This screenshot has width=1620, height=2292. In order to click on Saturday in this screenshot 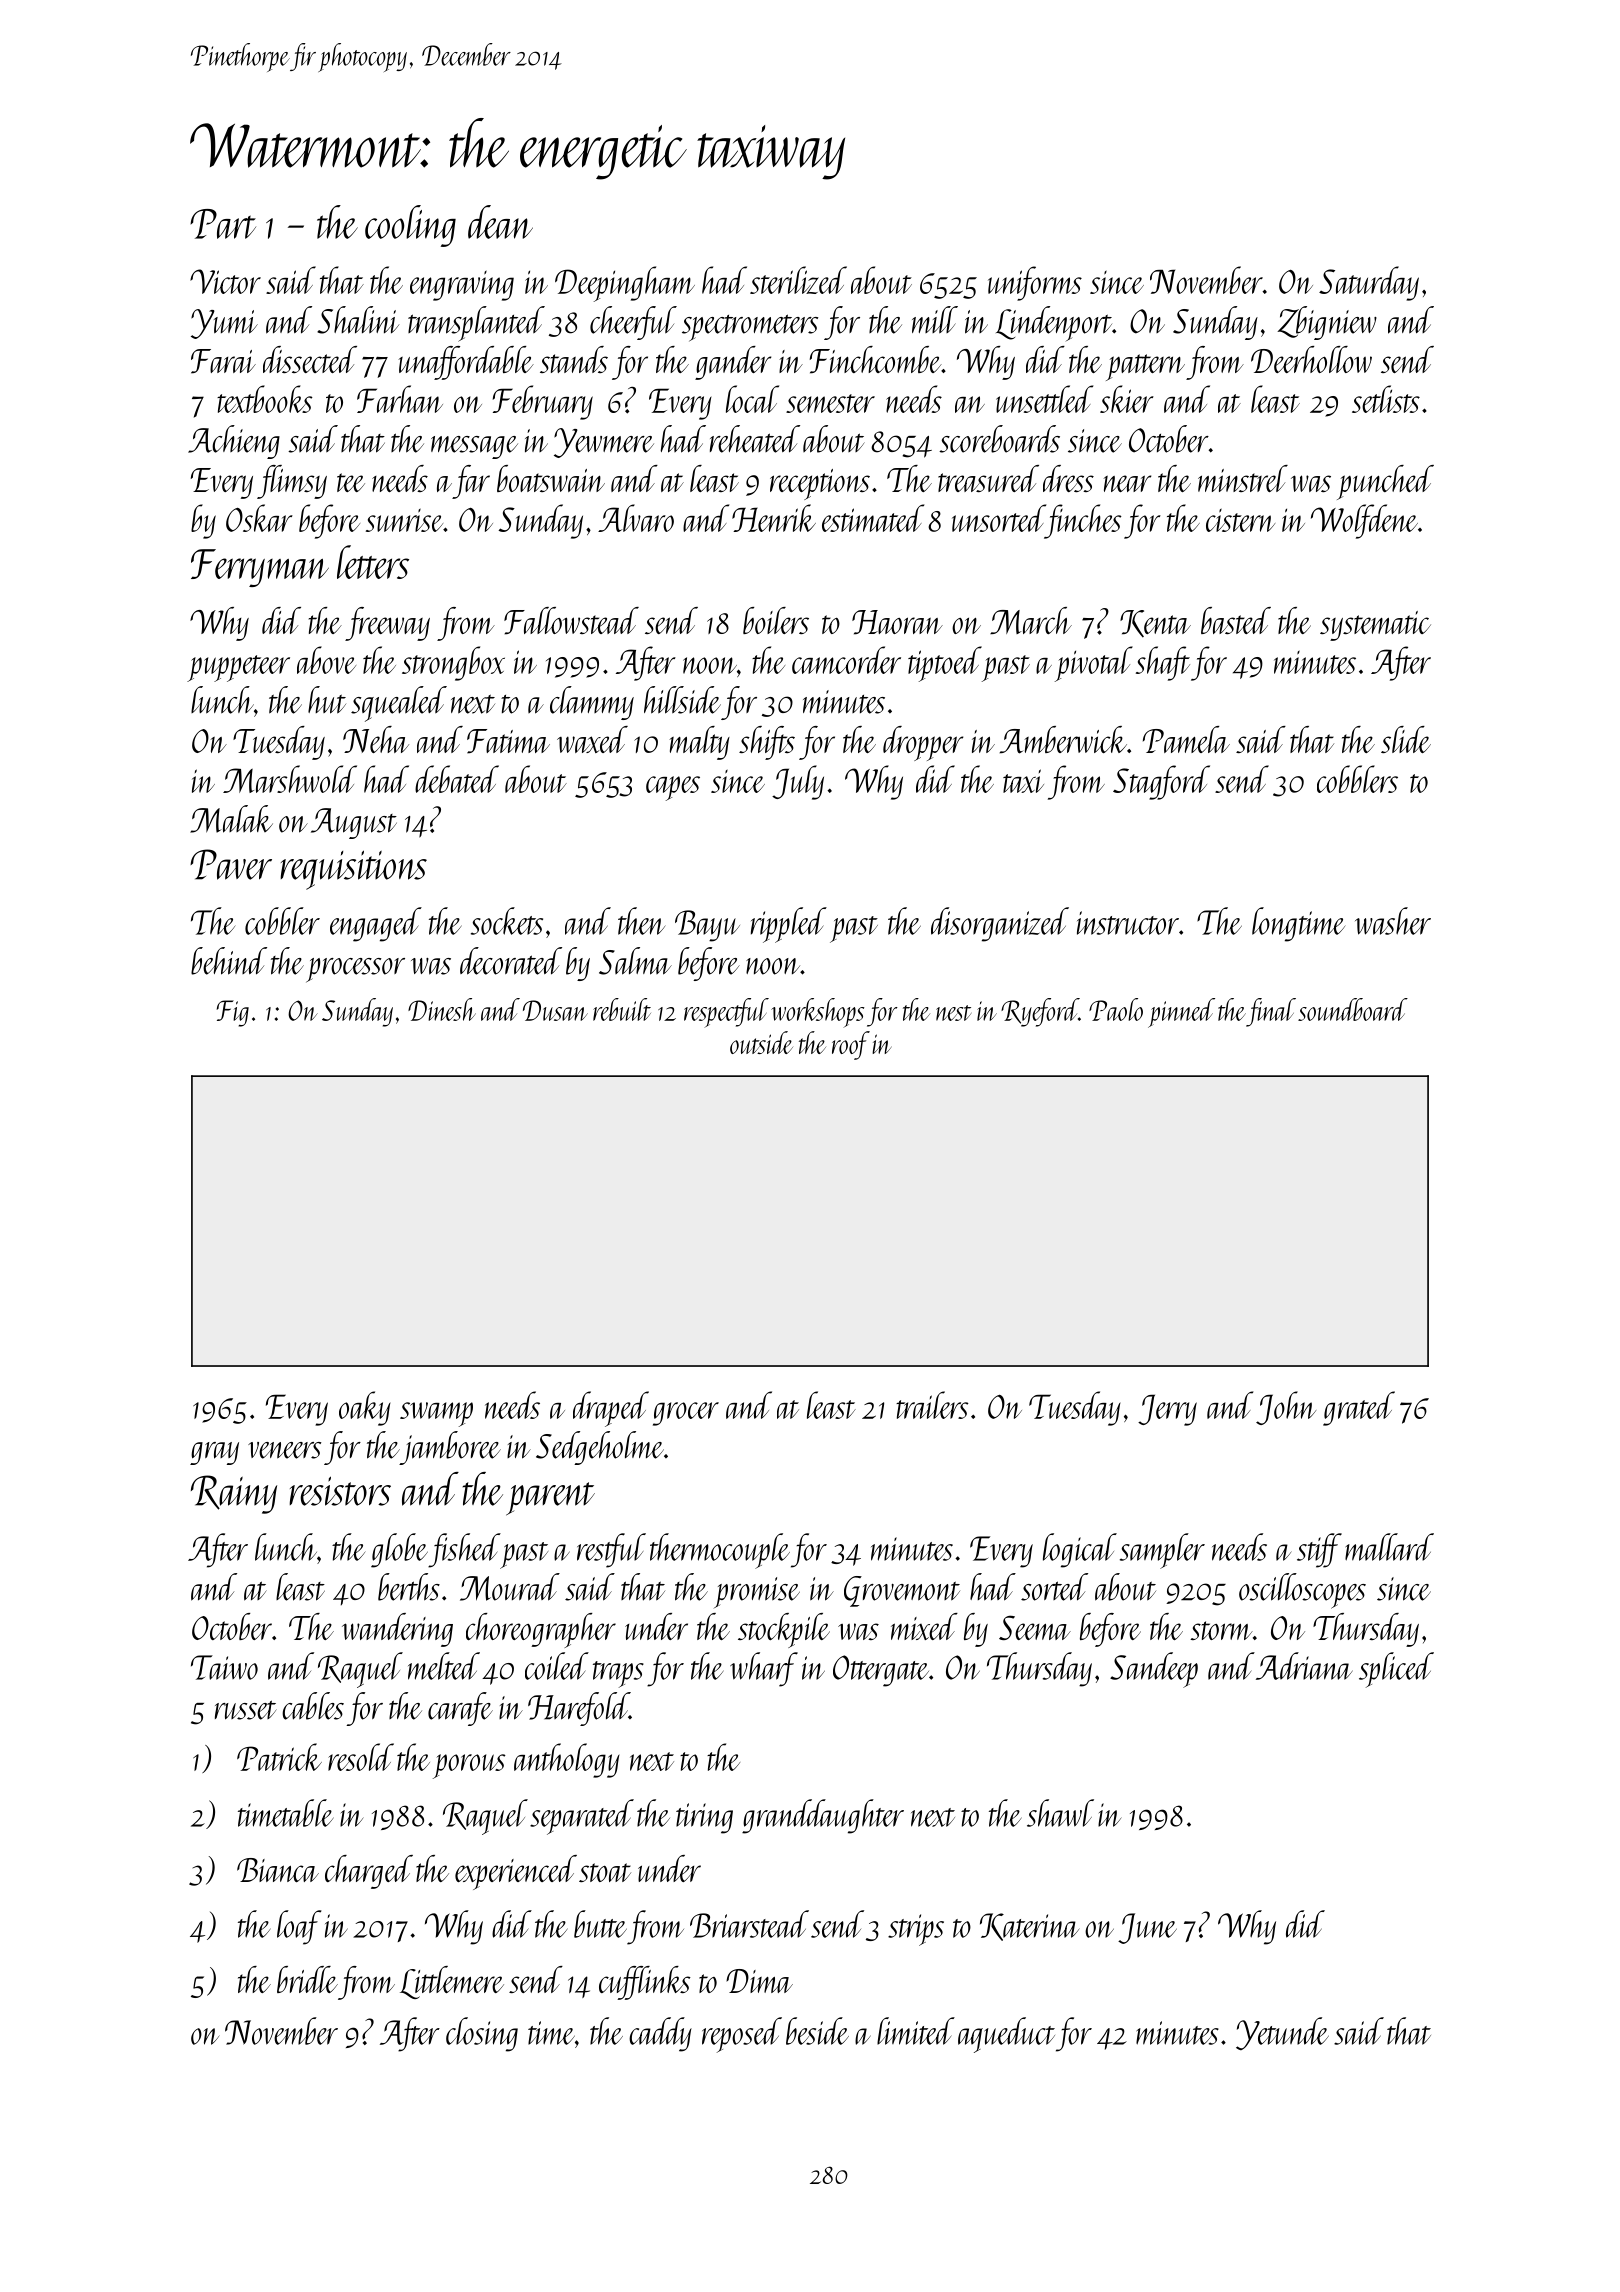, I will do `click(1369, 283)`.
